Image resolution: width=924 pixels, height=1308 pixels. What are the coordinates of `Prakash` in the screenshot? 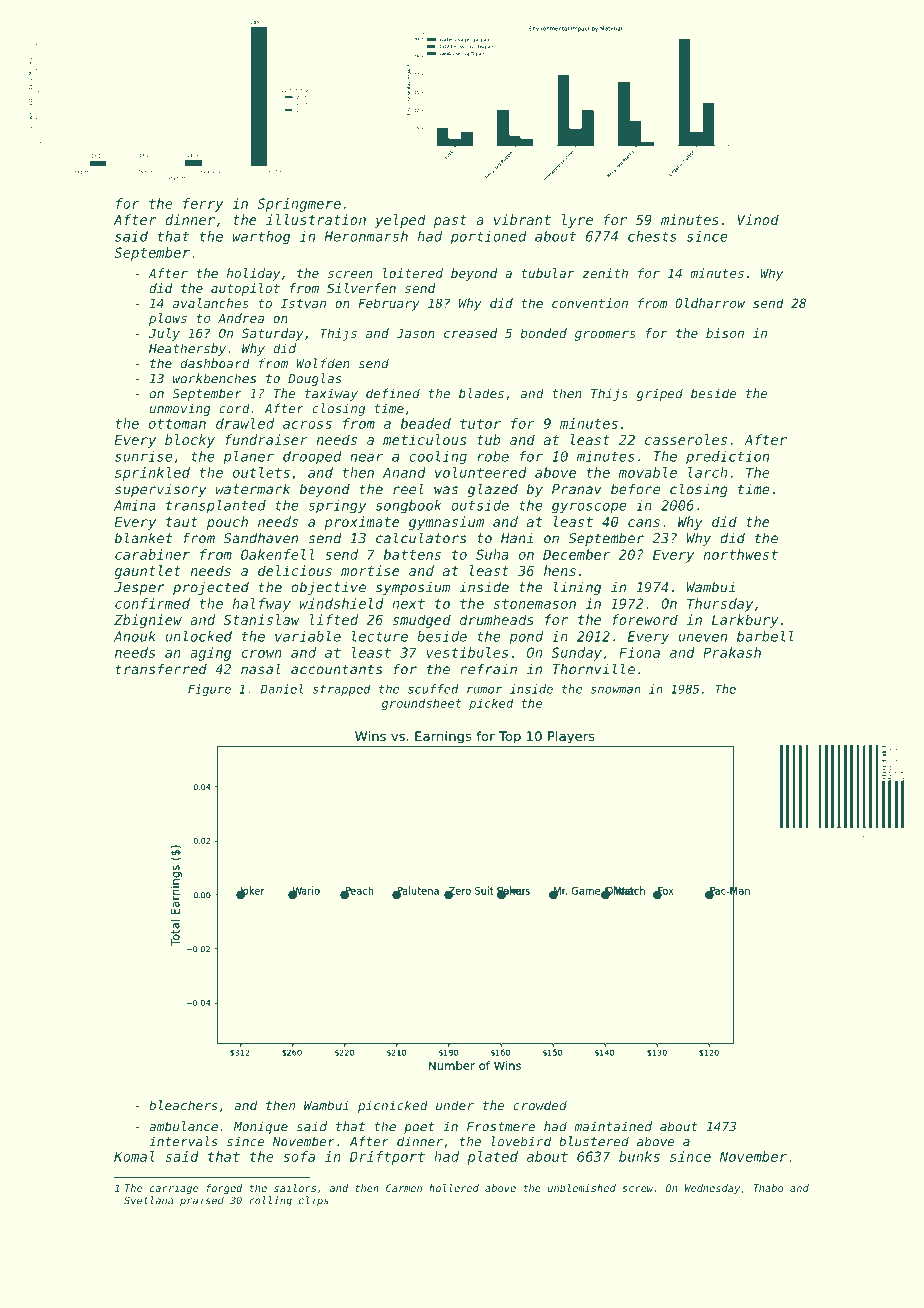 It's located at (732, 652).
